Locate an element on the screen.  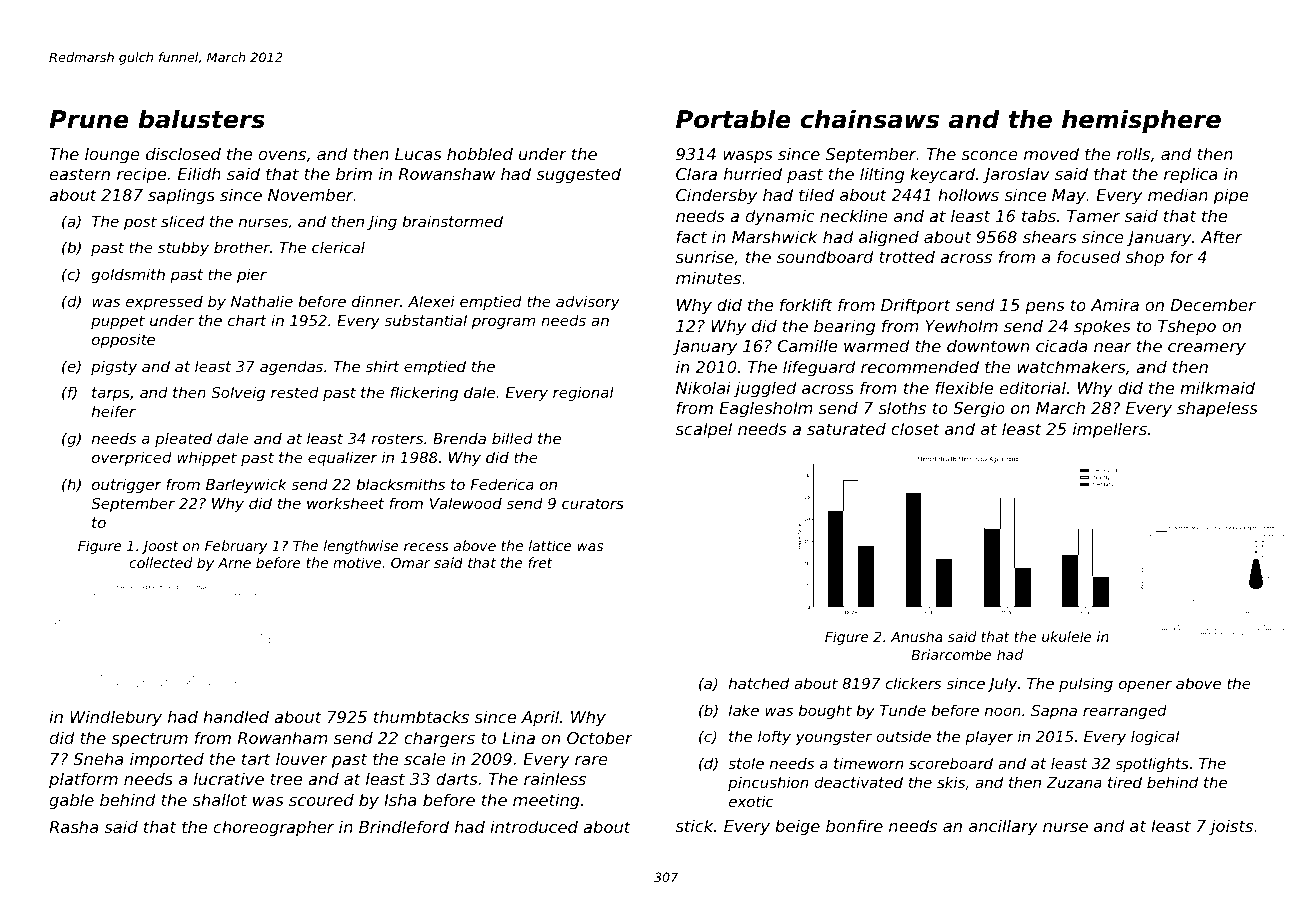
player is located at coordinates (989, 737).
